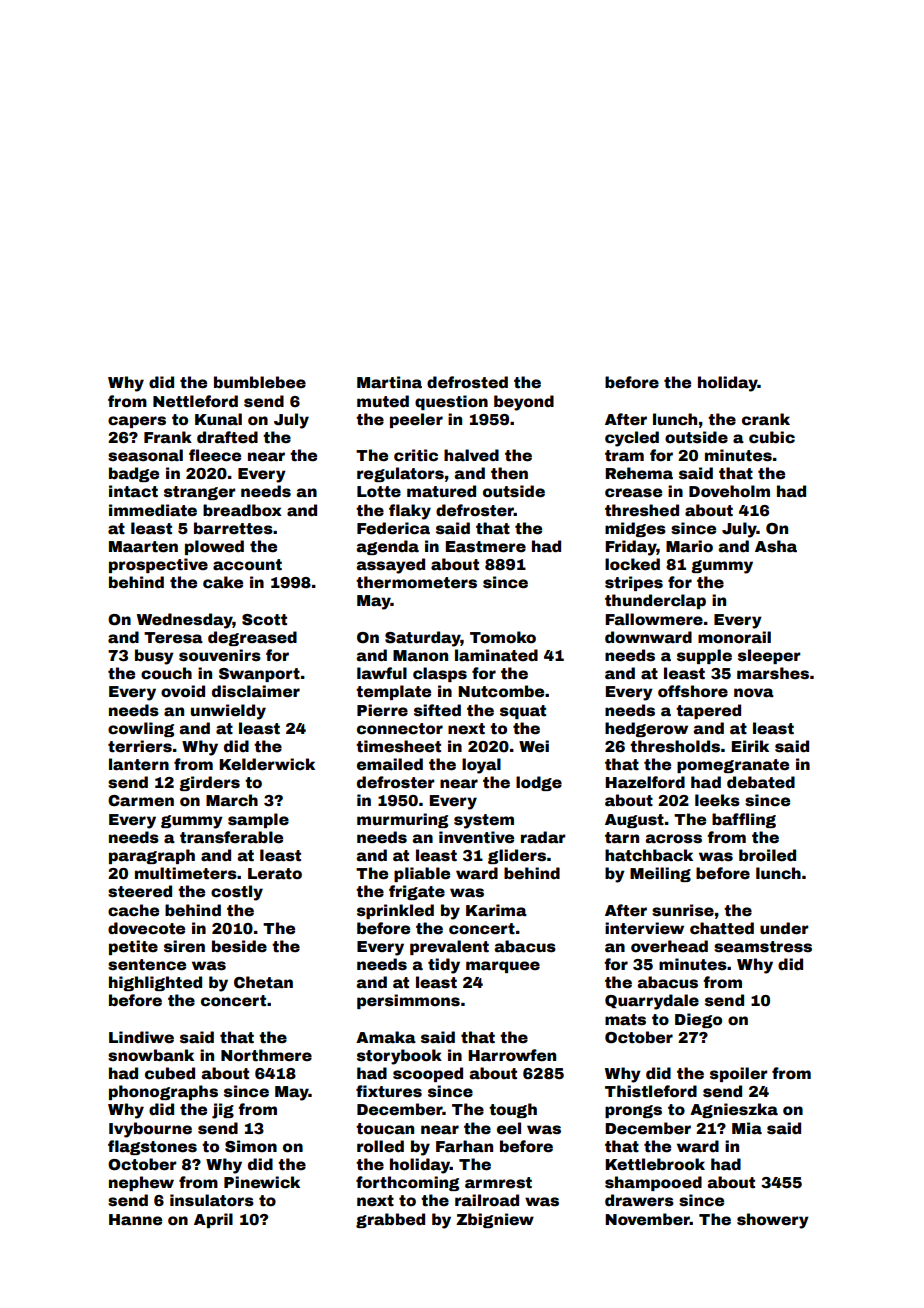 The width and height of the screenshot is (924, 1308). Describe the element at coordinates (498, 1183) in the screenshot. I see `armrest` at that location.
